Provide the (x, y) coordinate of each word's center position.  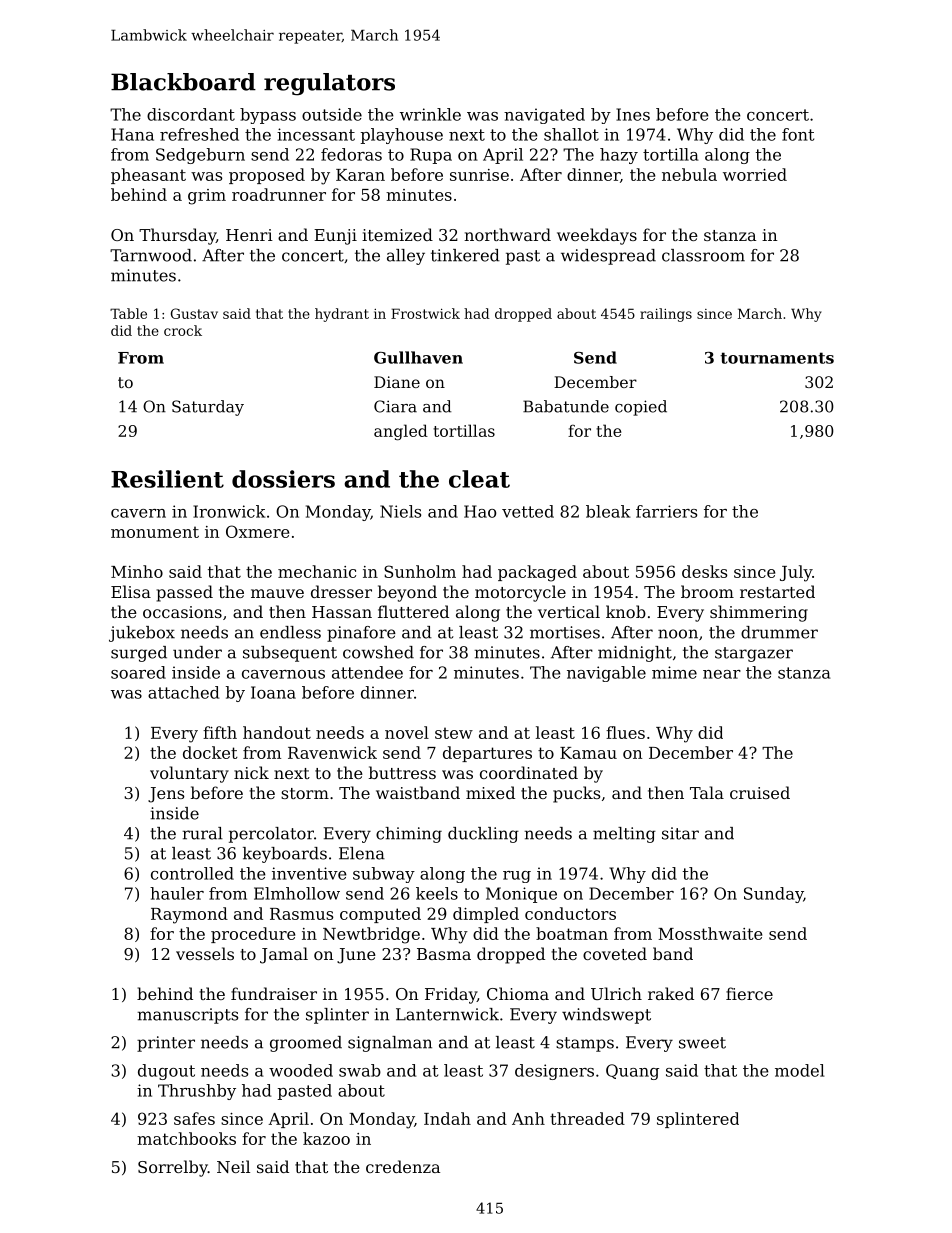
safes (194, 1118)
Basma (444, 954)
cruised (760, 792)
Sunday (773, 895)
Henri (249, 235)
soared (138, 672)
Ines (633, 114)
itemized (397, 234)
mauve (277, 593)
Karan (360, 175)
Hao (480, 511)
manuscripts (188, 1016)
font (798, 134)
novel (407, 732)
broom (707, 591)
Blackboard (183, 82)
